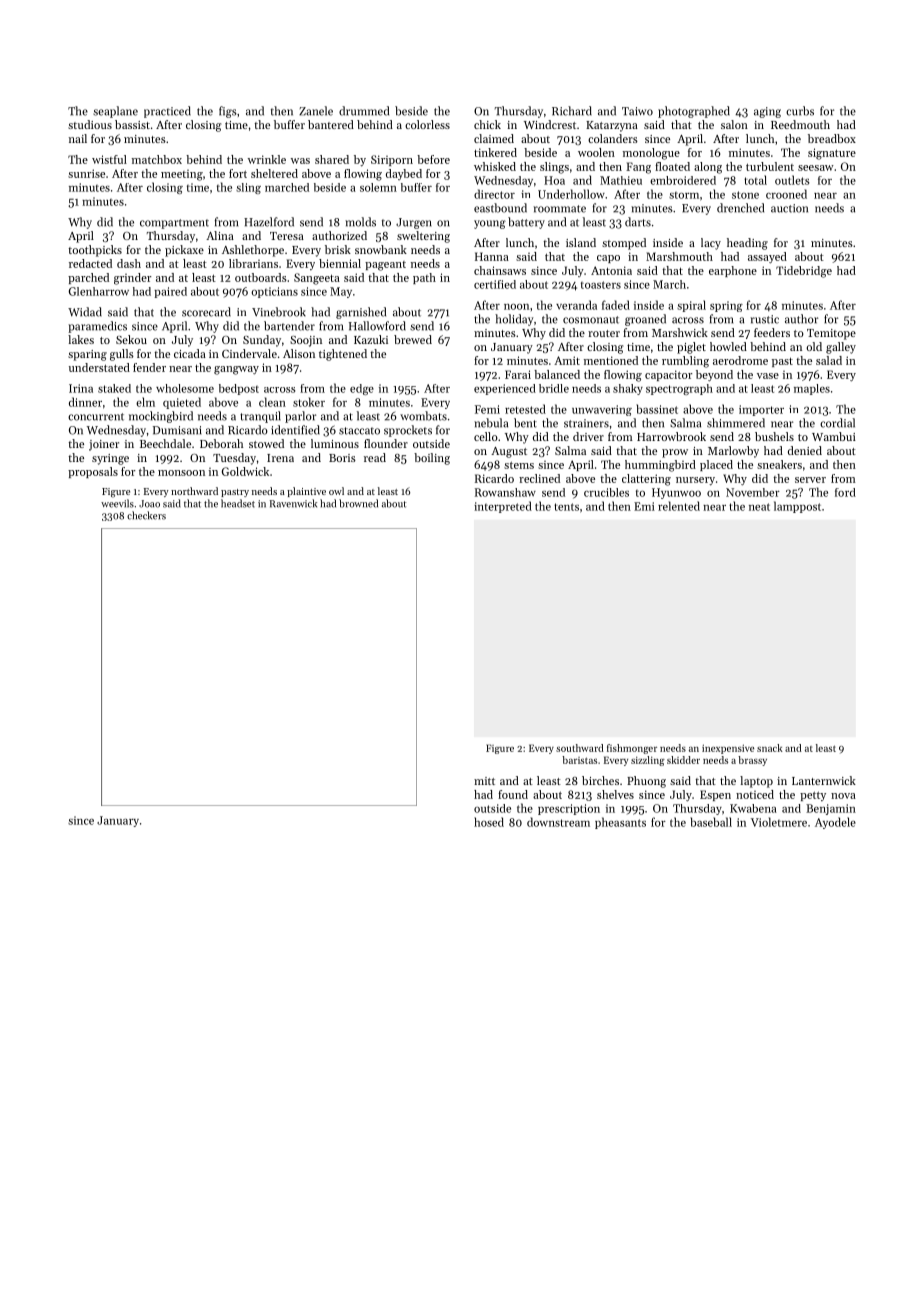  Describe the element at coordinates (804, 272) in the image. I see `Tidebridge` at that location.
